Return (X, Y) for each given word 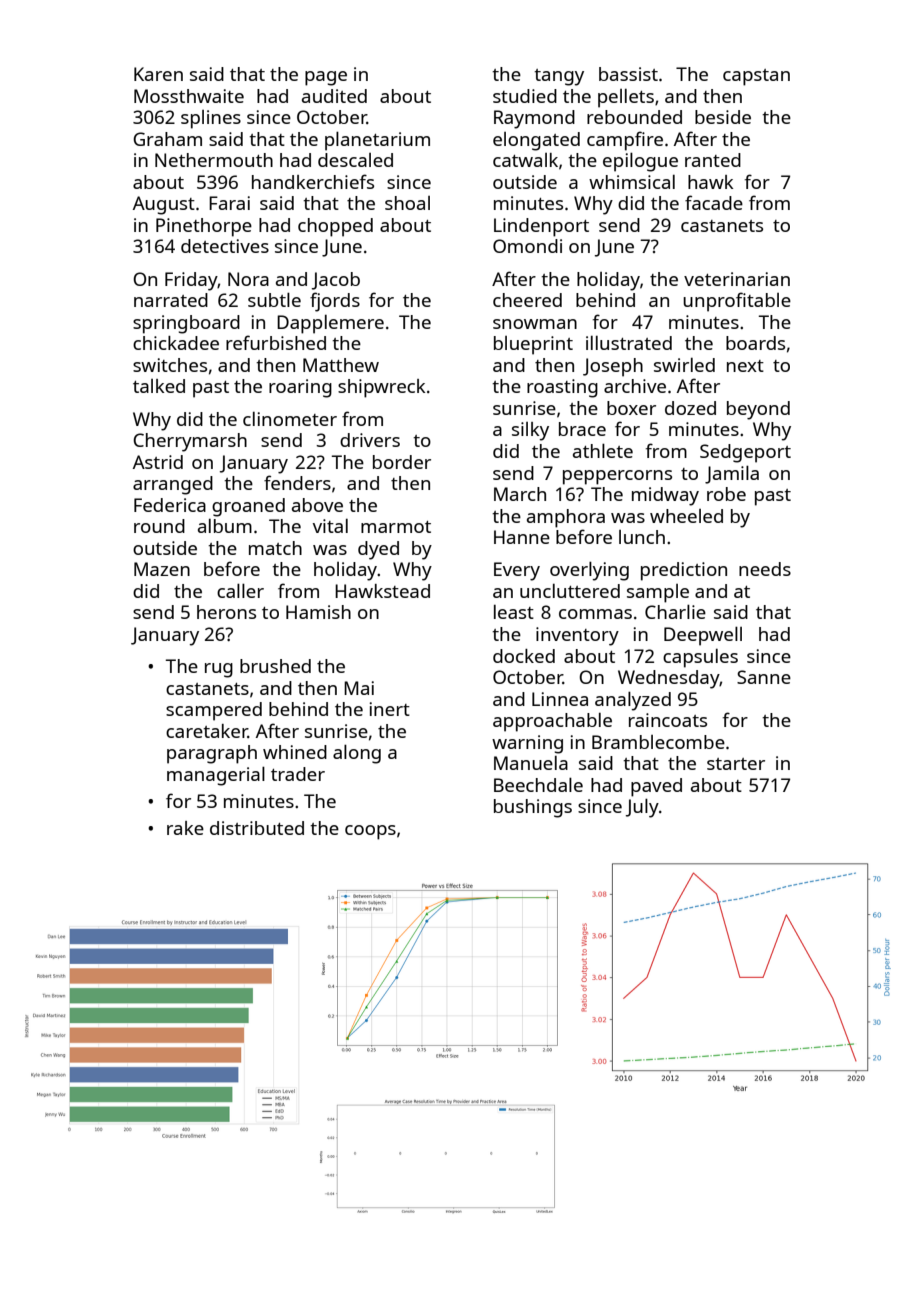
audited (334, 96)
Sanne (764, 677)
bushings (533, 808)
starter (736, 764)
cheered (527, 300)
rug (219, 670)
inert (390, 709)
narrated (171, 300)
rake (185, 828)
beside (723, 117)
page (326, 78)
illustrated (629, 343)
